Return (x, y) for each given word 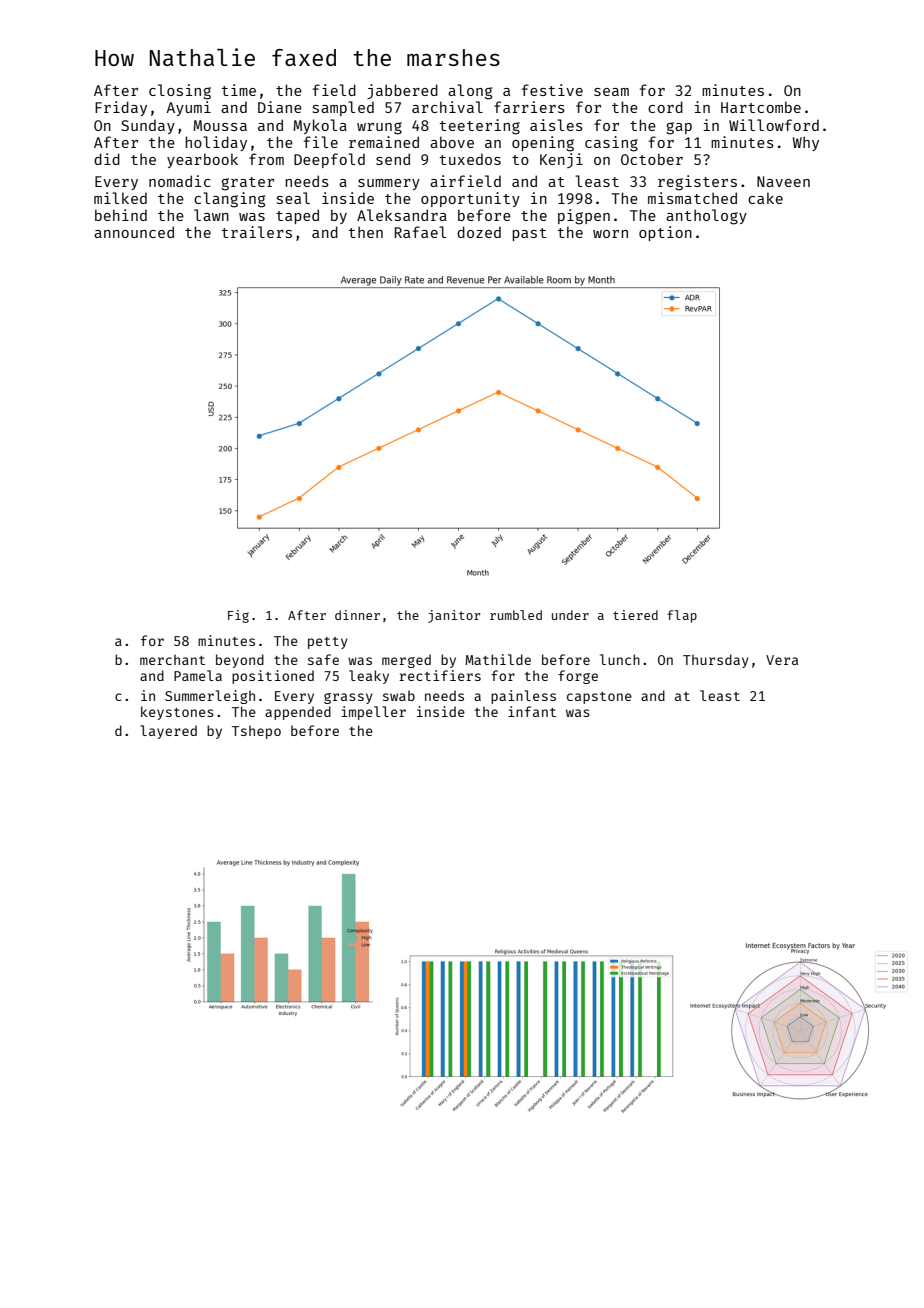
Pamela (198, 675)
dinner (357, 615)
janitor (454, 616)
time (239, 90)
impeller (373, 713)
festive (552, 90)
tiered (635, 615)
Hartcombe (761, 107)
